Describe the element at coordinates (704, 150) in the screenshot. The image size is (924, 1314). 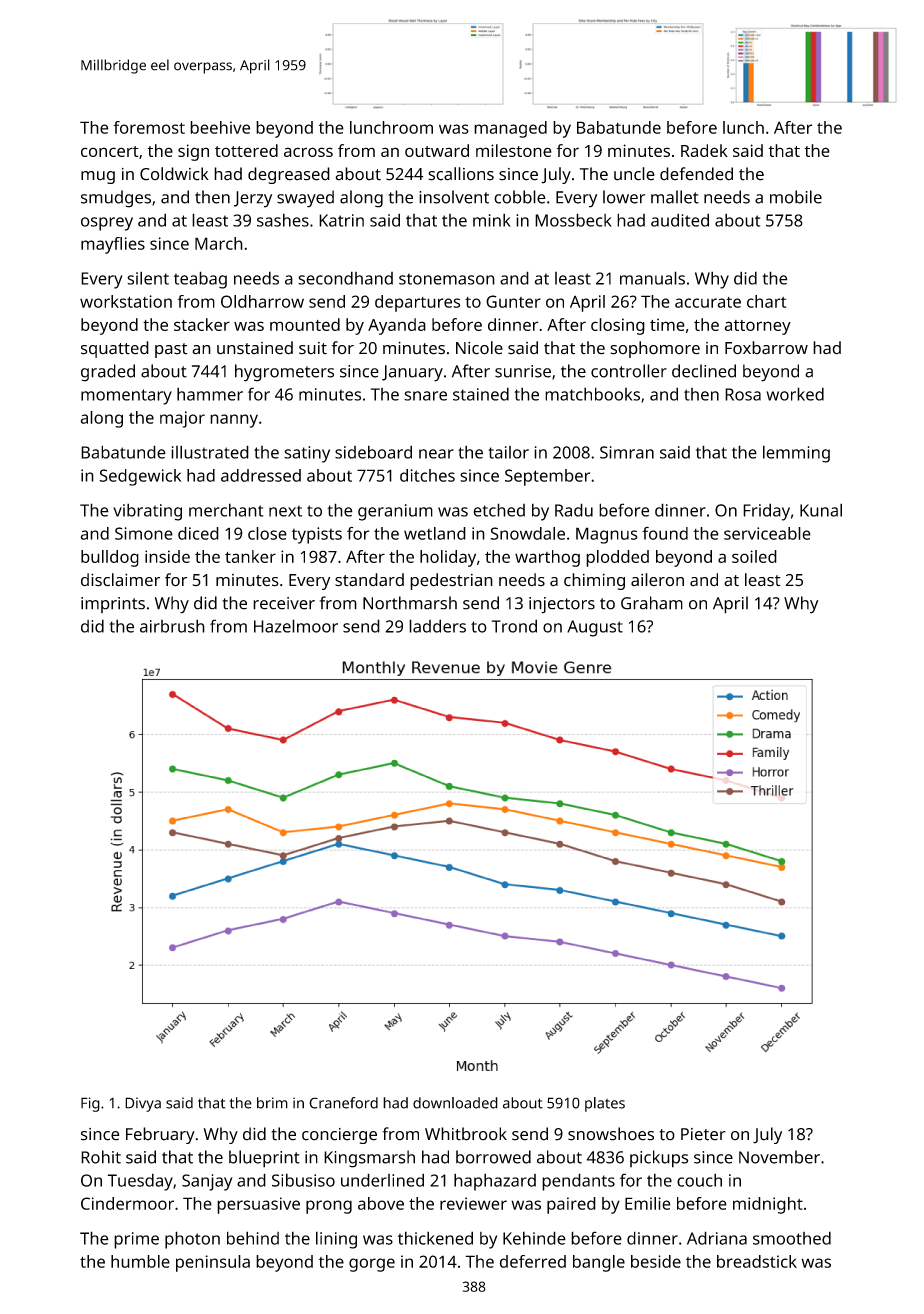
I see `Radek` at that location.
